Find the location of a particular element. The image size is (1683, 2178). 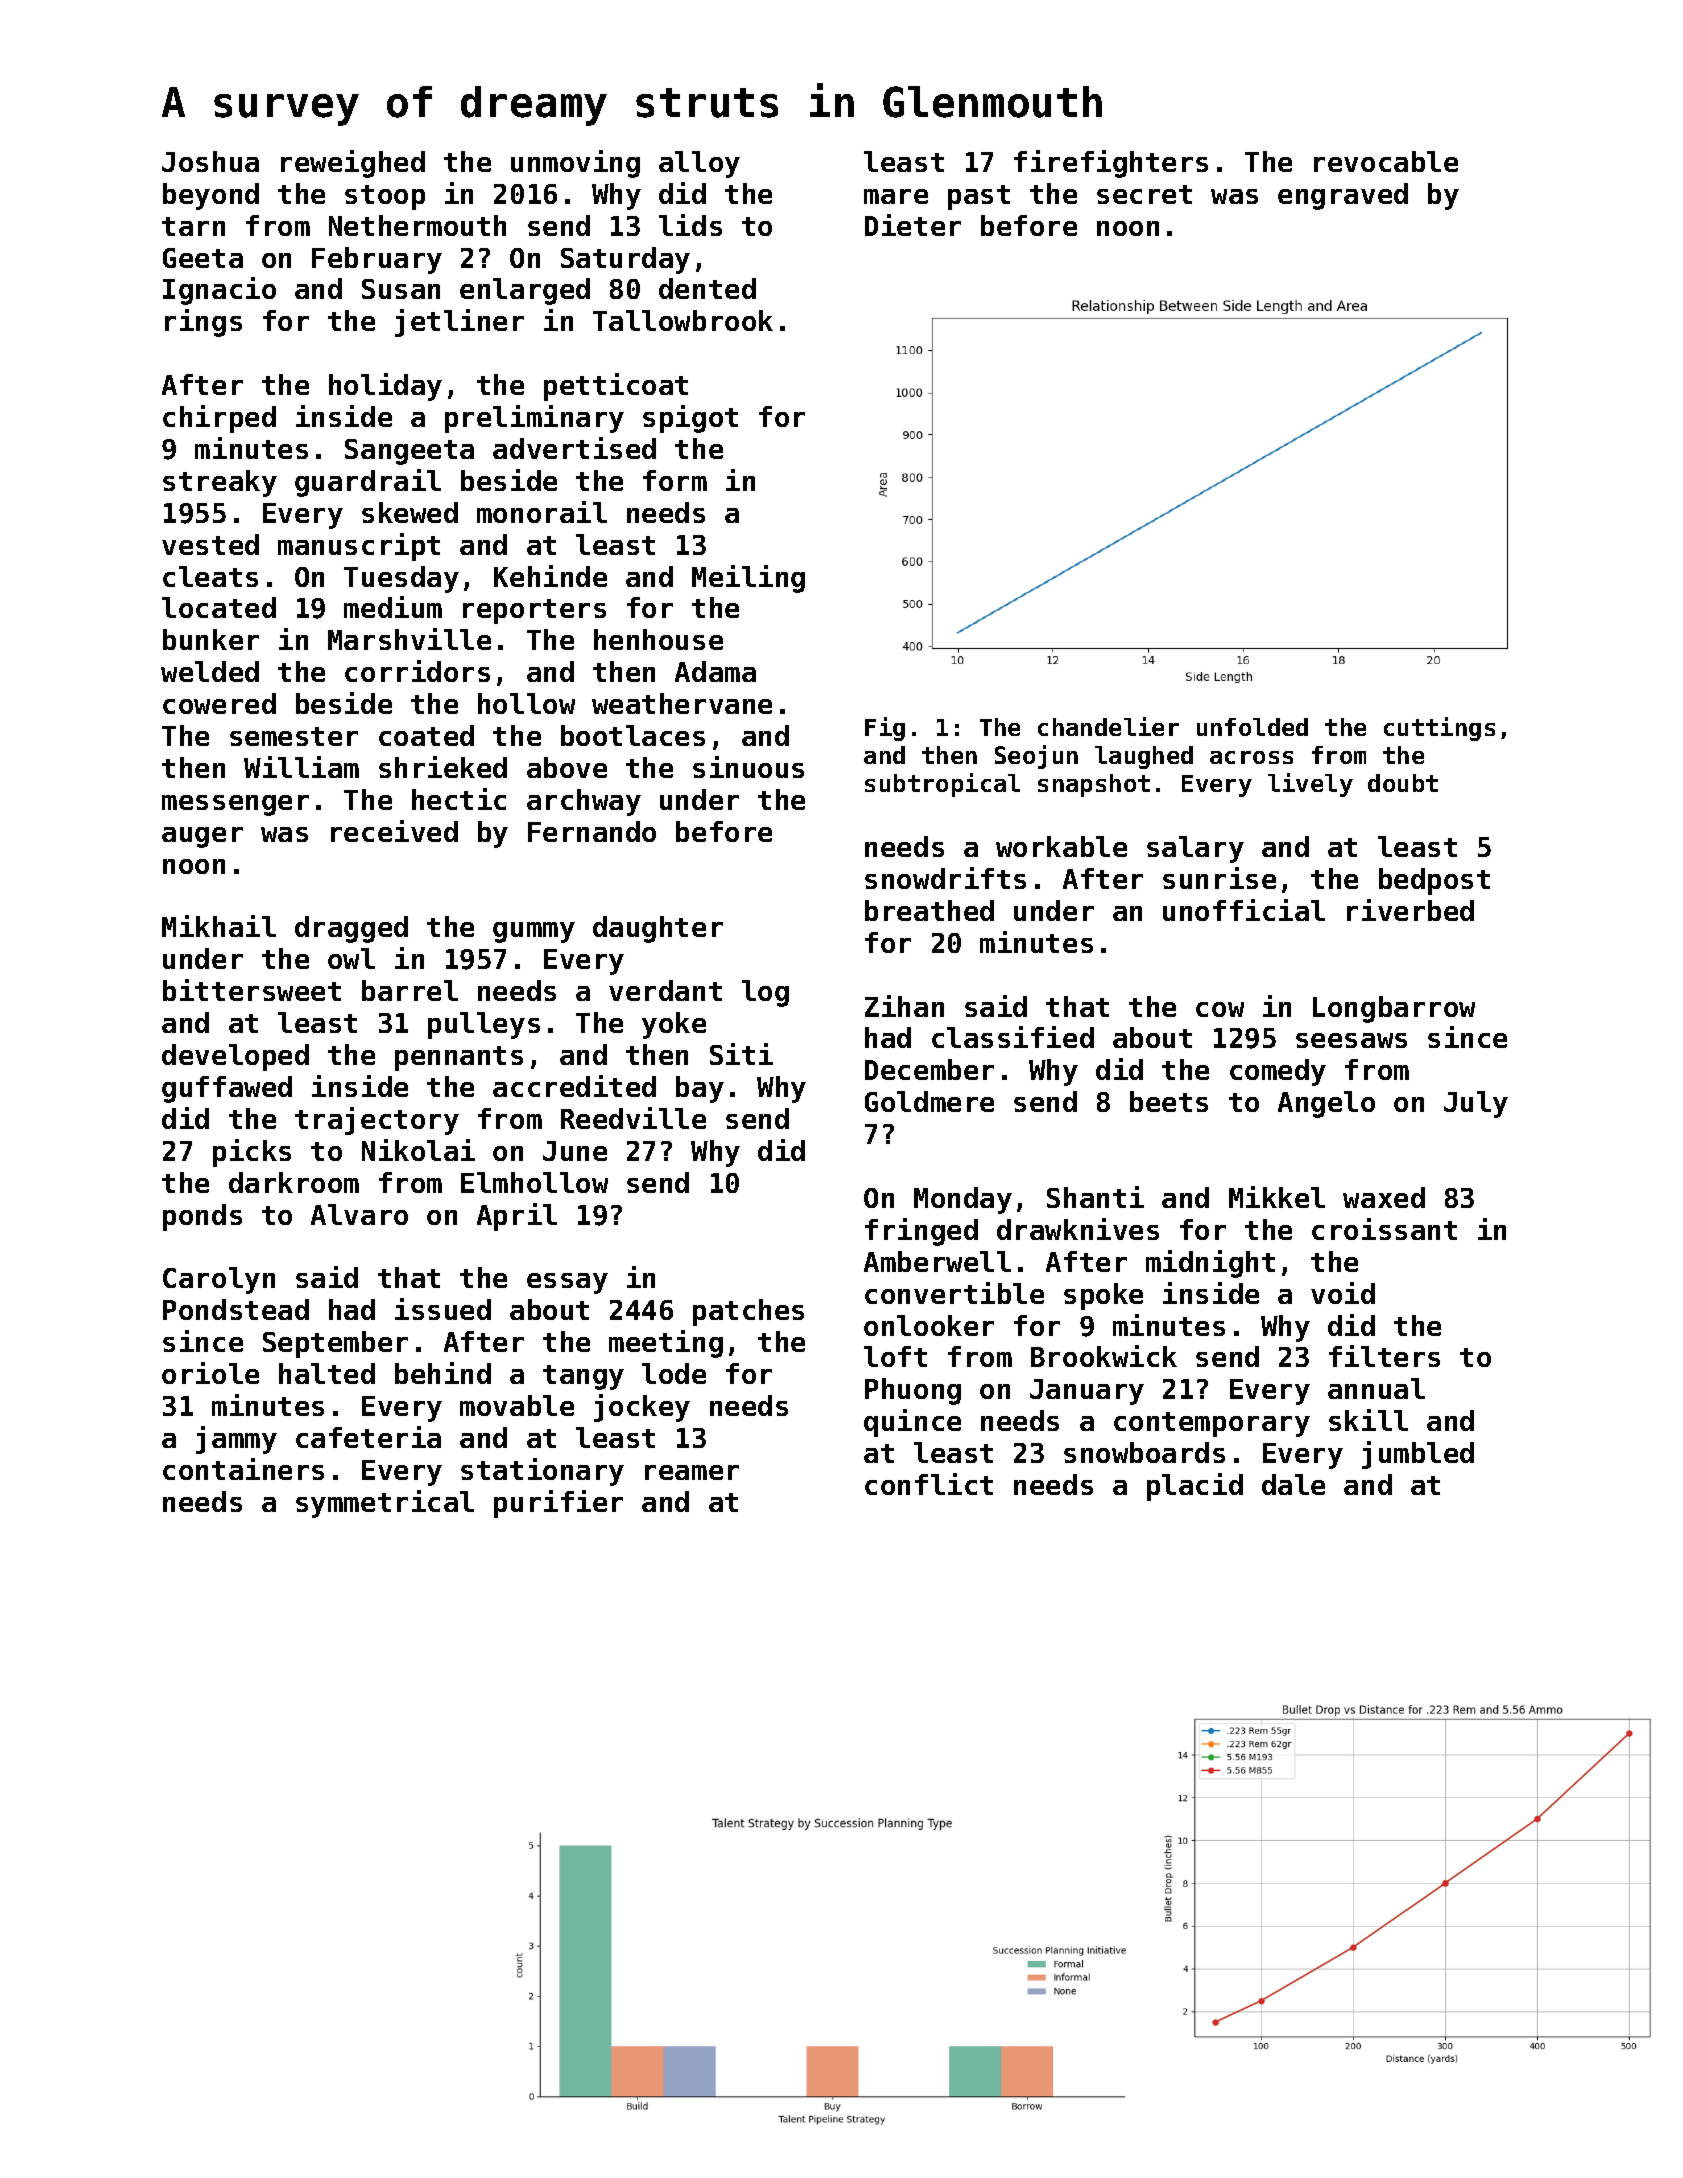

waxed is located at coordinates (1384, 1197).
